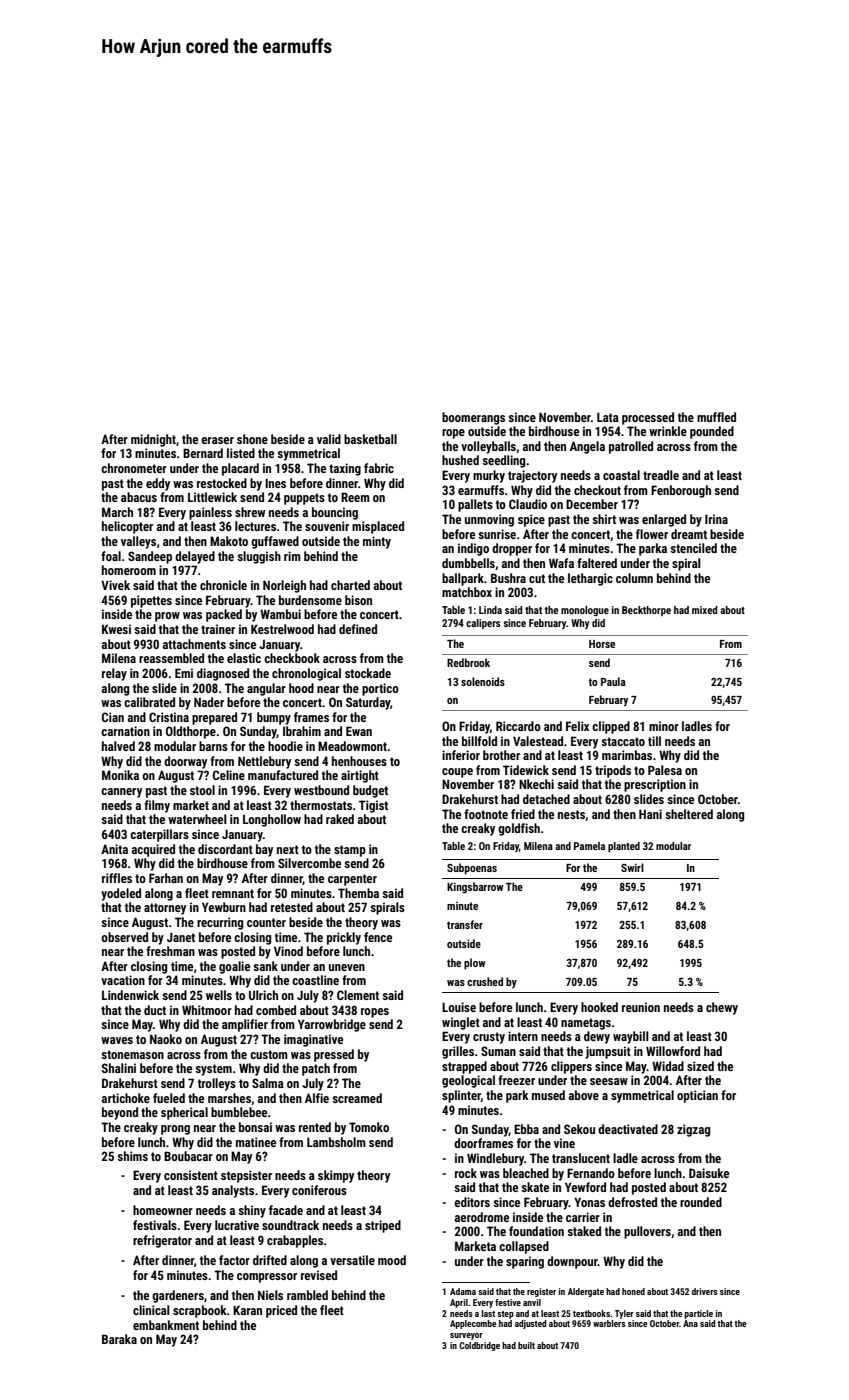 Image resolution: width=849 pixels, height=1400 pixels. I want to click on Coldbridge, so click(479, 1346).
